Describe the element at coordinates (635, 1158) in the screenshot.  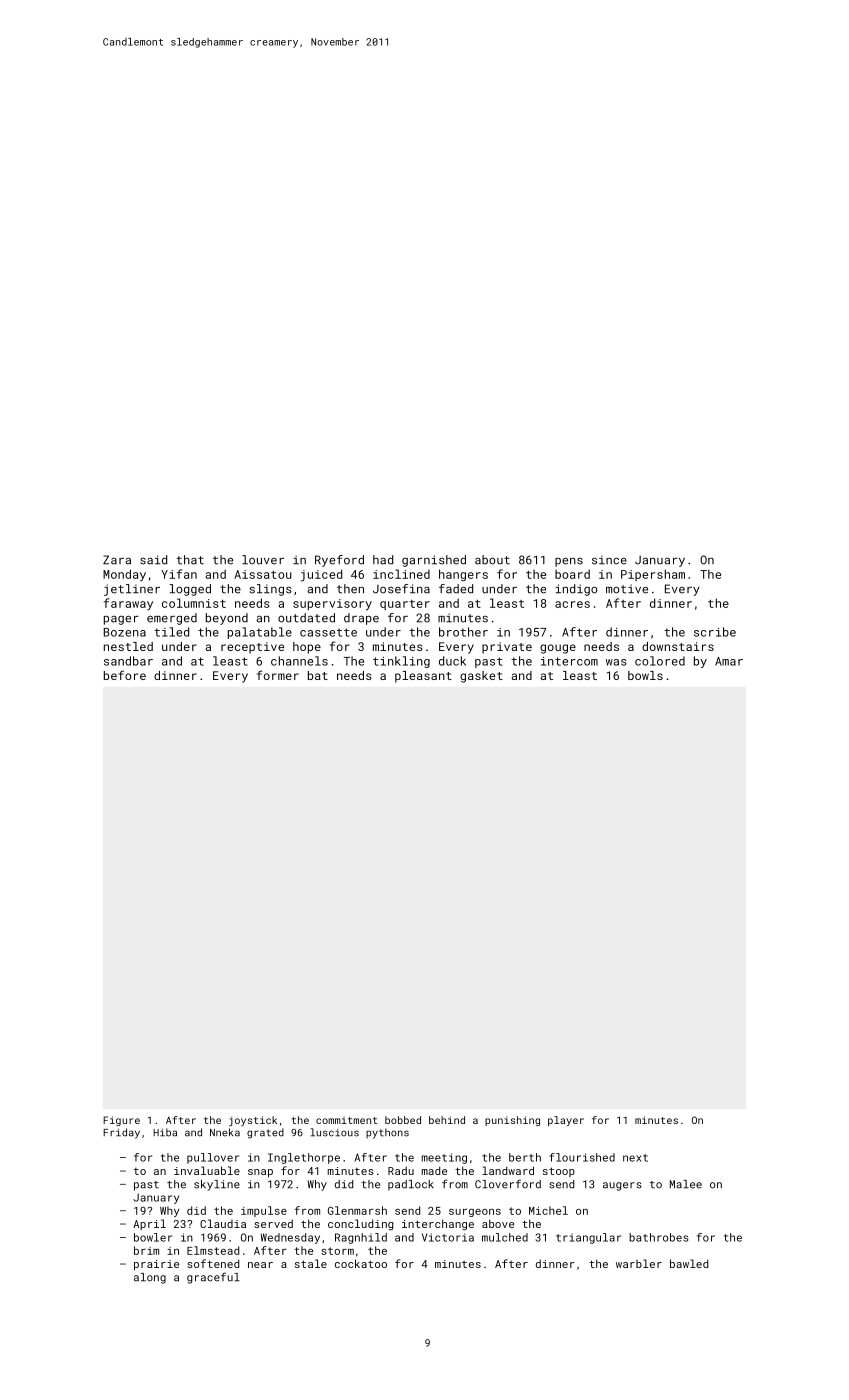
I see `next` at that location.
